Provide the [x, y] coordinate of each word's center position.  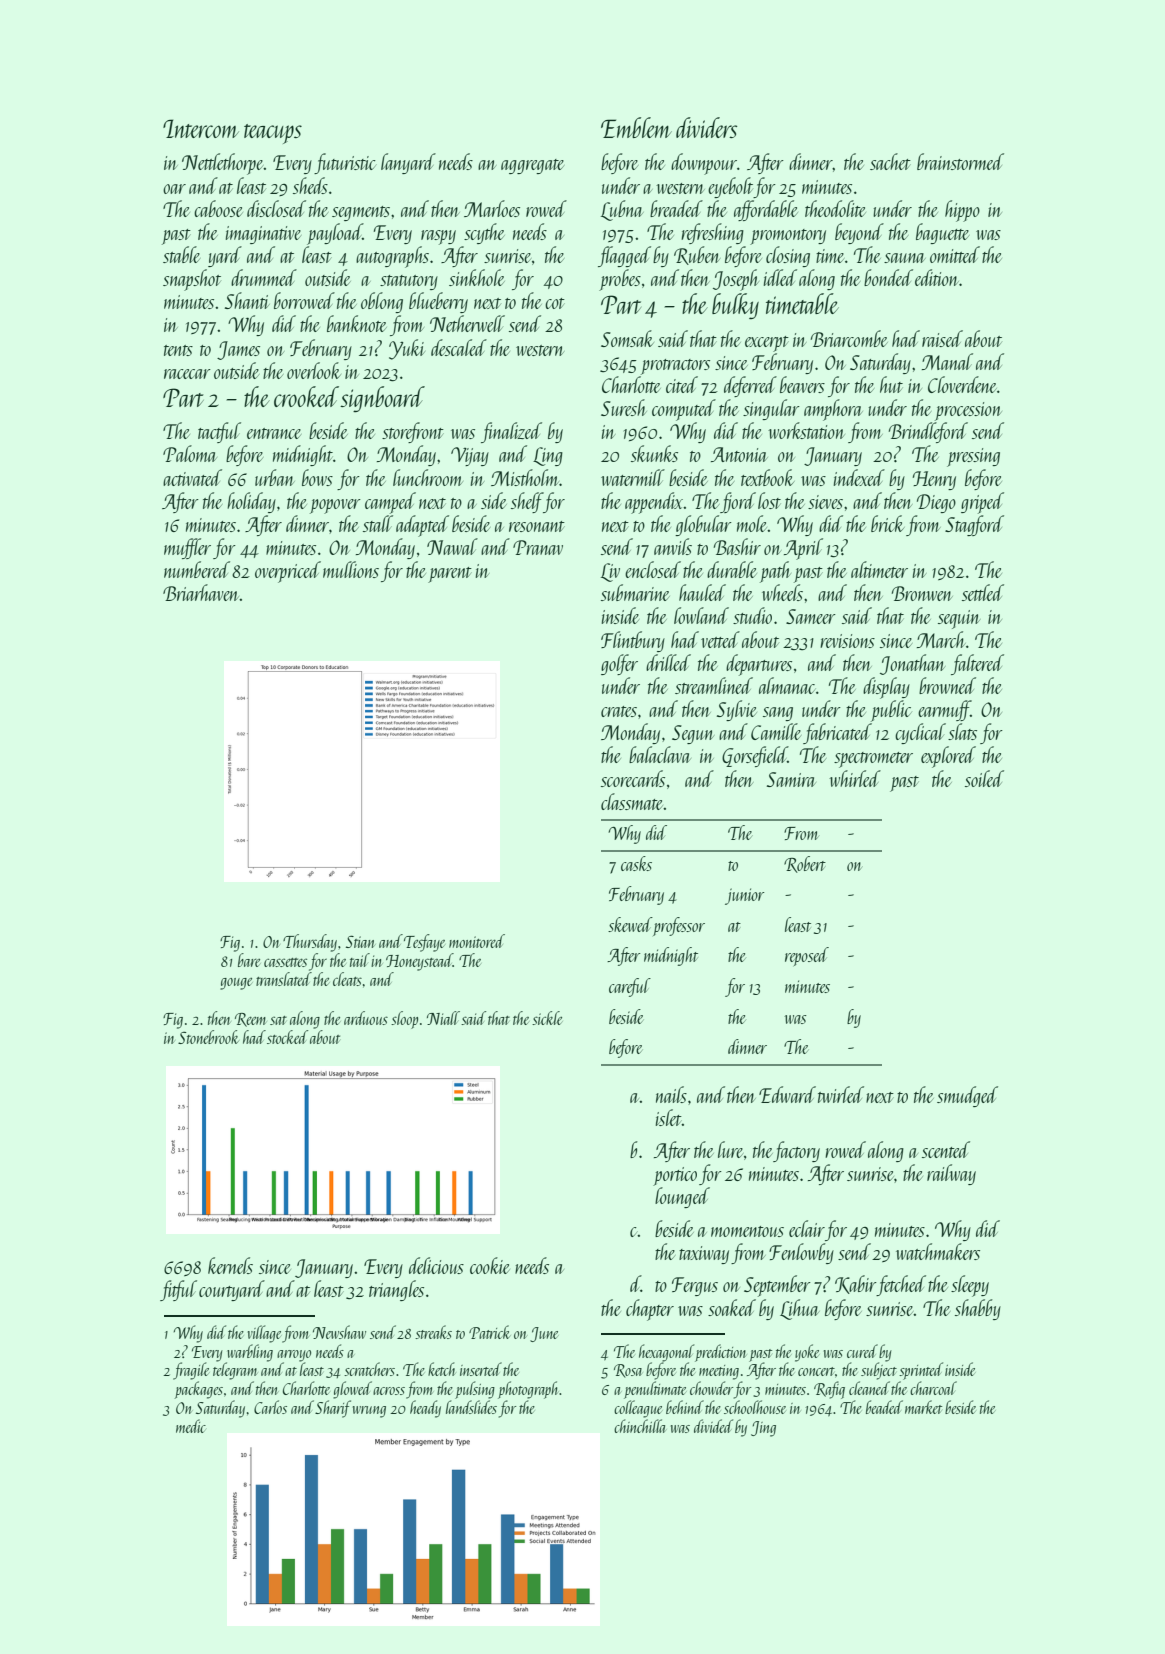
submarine [635, 592]
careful [630, 987]
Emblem [636, 127]
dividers [706, 127]
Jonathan [912, 664]
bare [249, 960]
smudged [967, 1096]
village [264, 1334]
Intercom [201, 128]
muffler [187, 548]
